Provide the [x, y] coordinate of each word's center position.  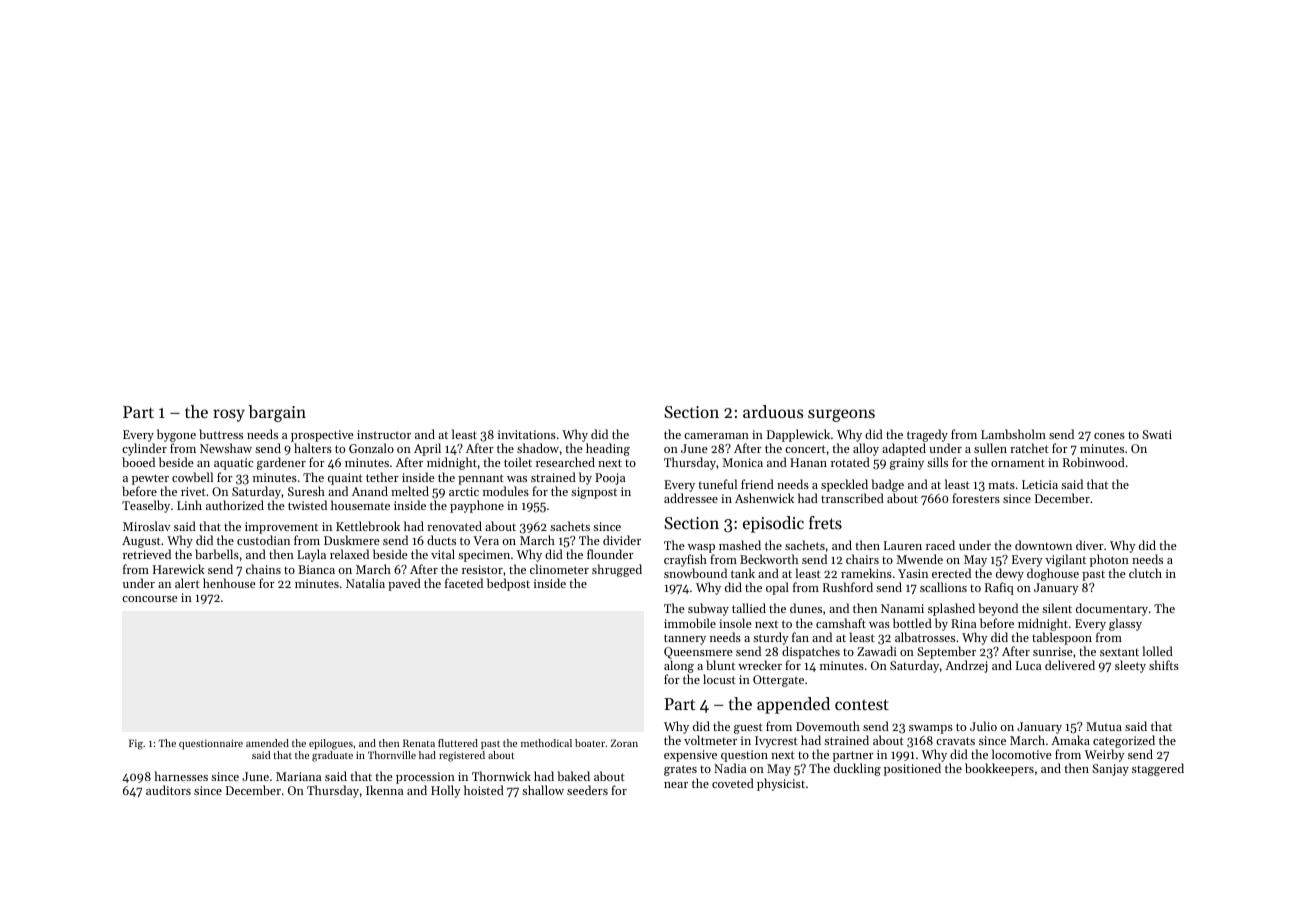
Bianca [316, 569]
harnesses [181, 776]
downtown [1043, 545]
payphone [477, 506]
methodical [546, 743]
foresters [976, 498]
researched [565, 462]
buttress [221, 434]
